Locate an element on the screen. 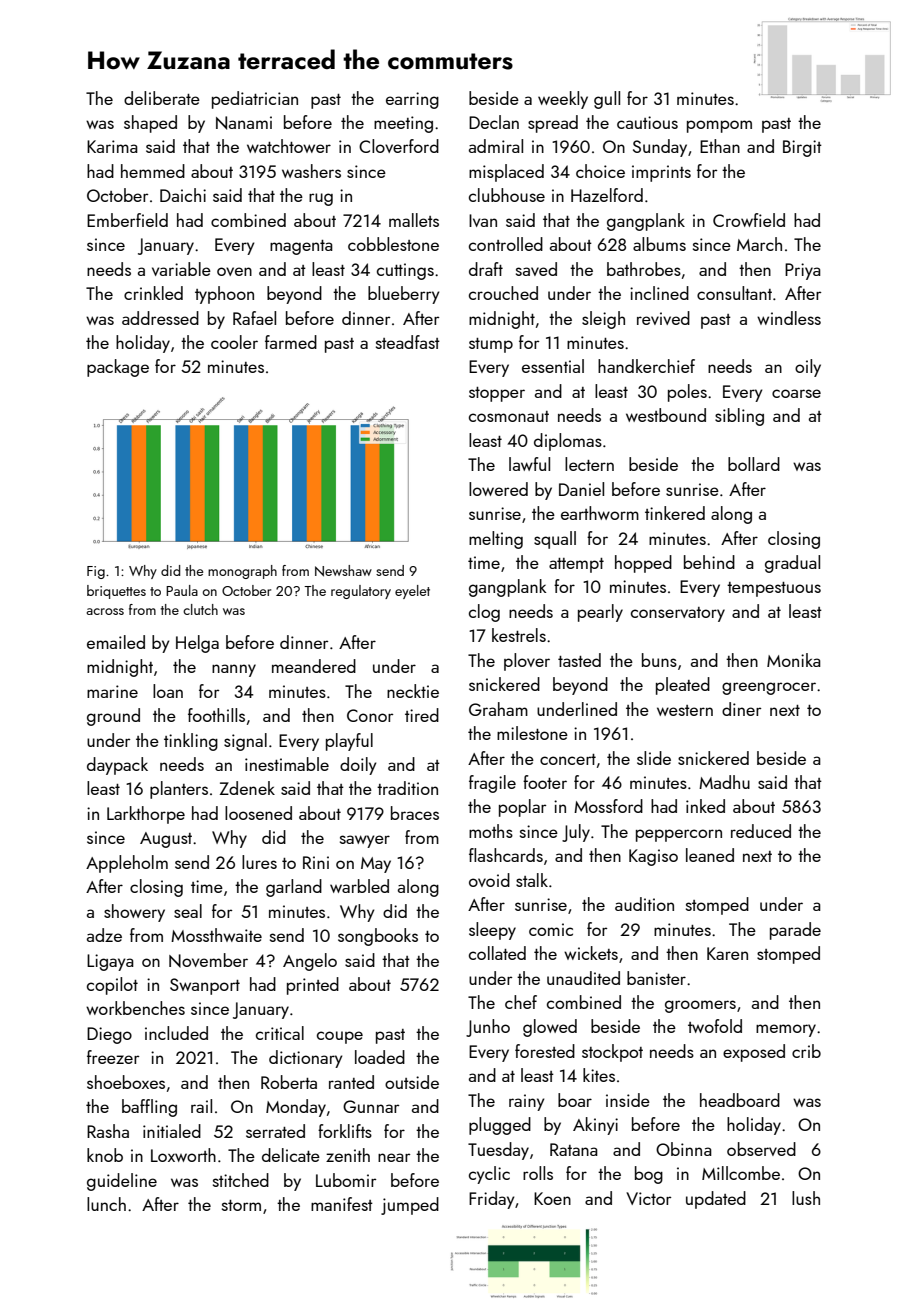 The height and width of the screenshot is (1316, 908). Cloverford is located at coordinates (399, 146).
